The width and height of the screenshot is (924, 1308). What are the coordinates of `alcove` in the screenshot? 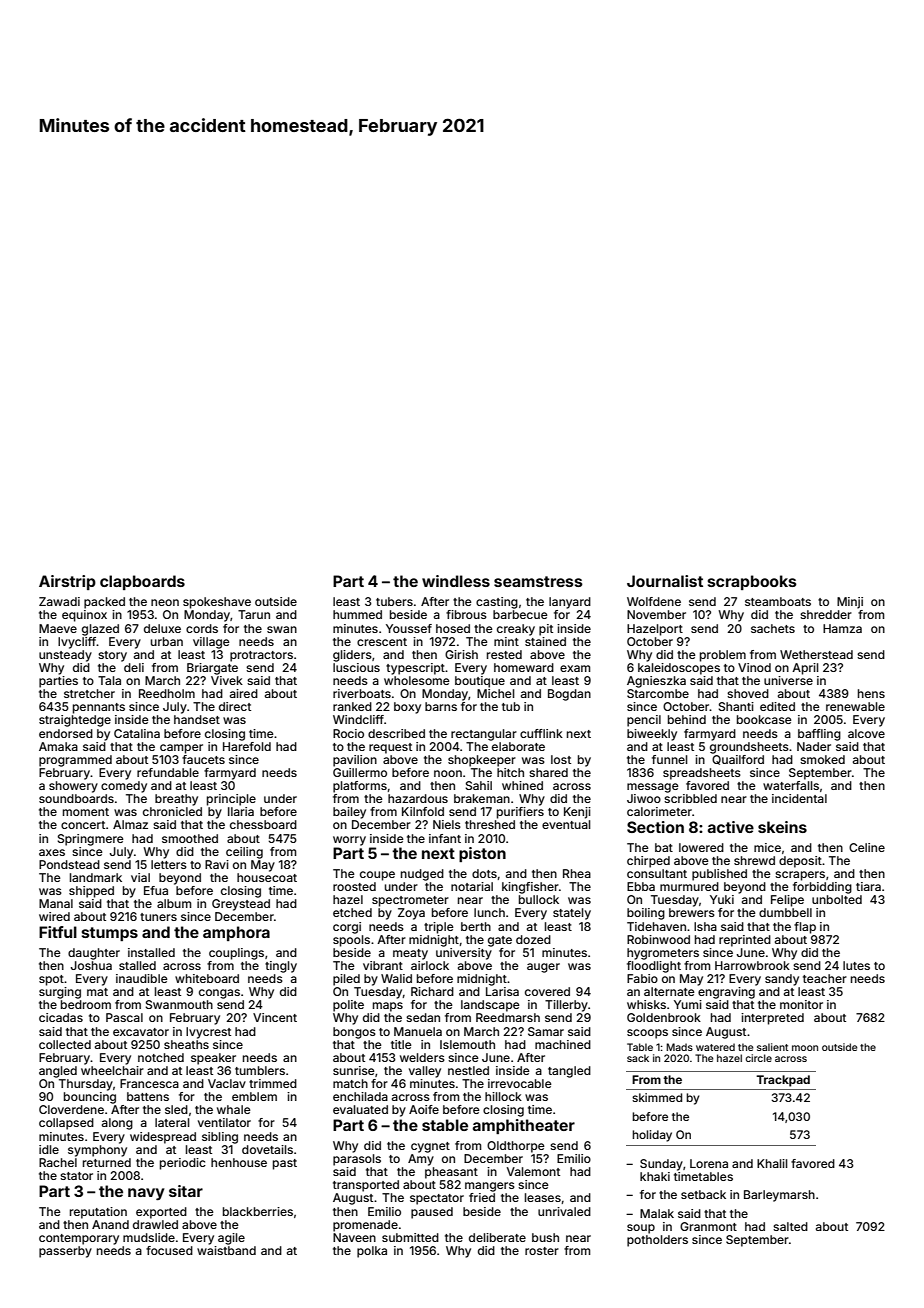 It's located at (866, 733).
